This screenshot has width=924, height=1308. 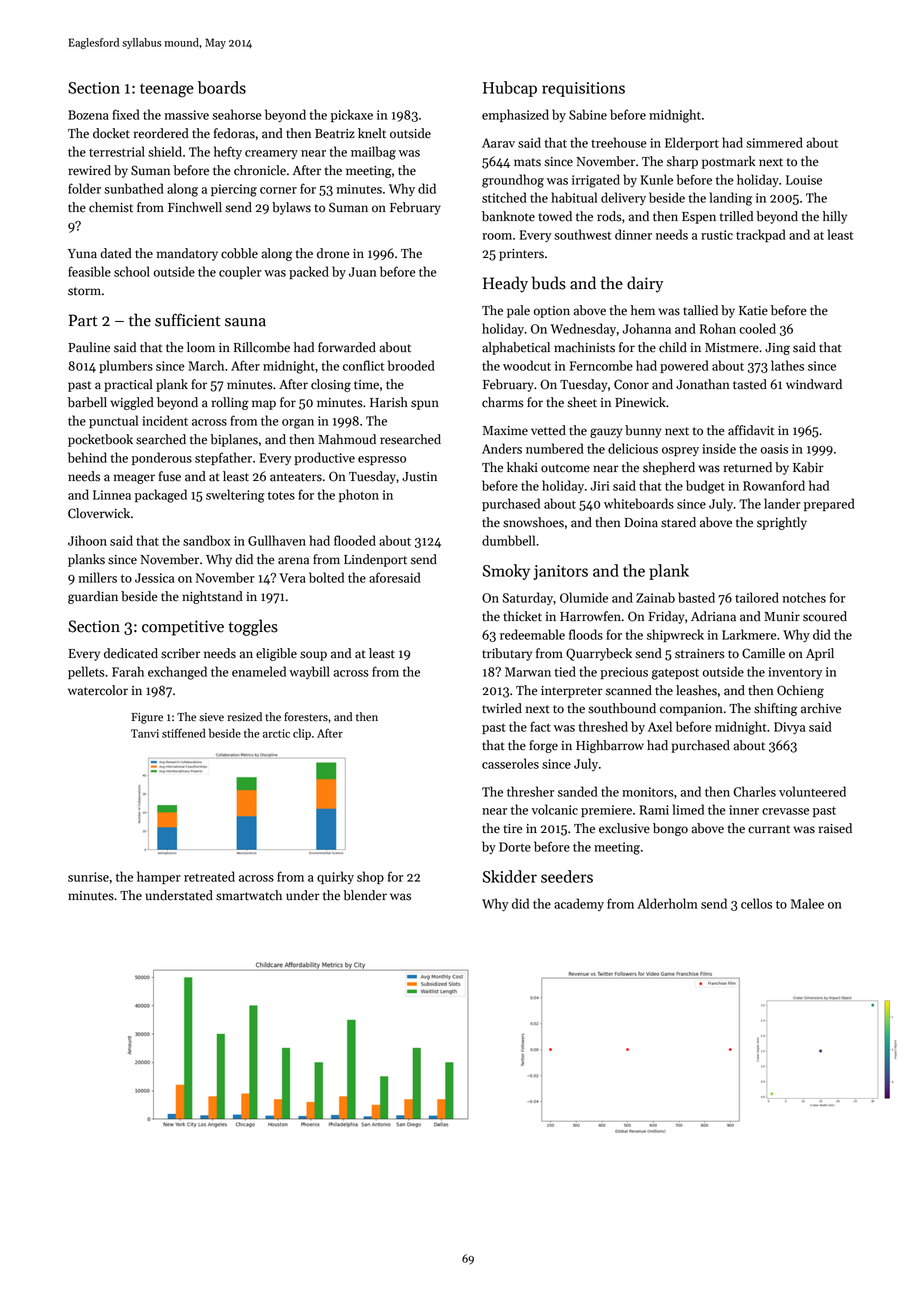 What do you see at coordinates (619, 142) in the screenshot?
I see `treehouse` at bounding box center [619, 142].
